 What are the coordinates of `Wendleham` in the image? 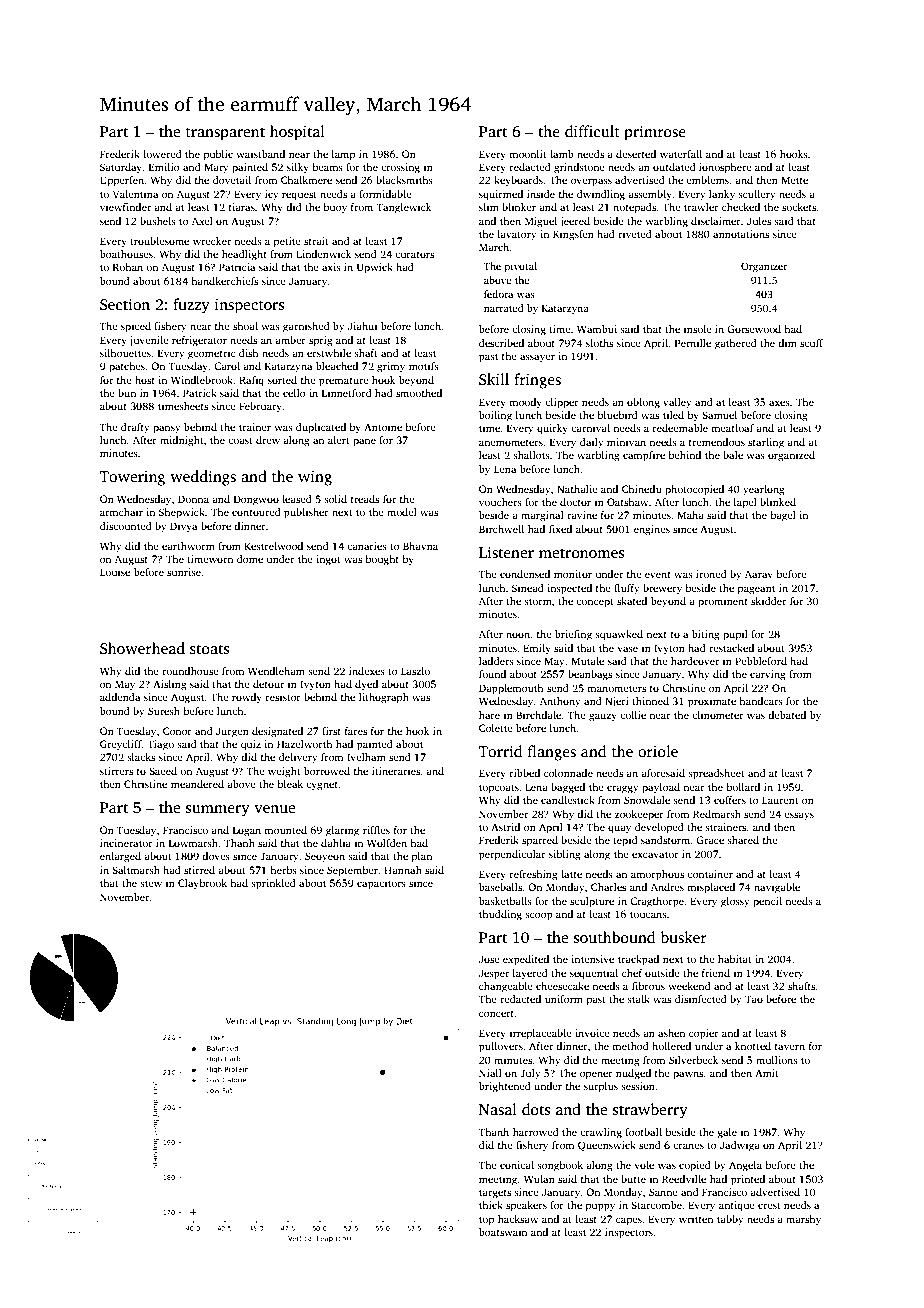 It's located at (276, 671).
